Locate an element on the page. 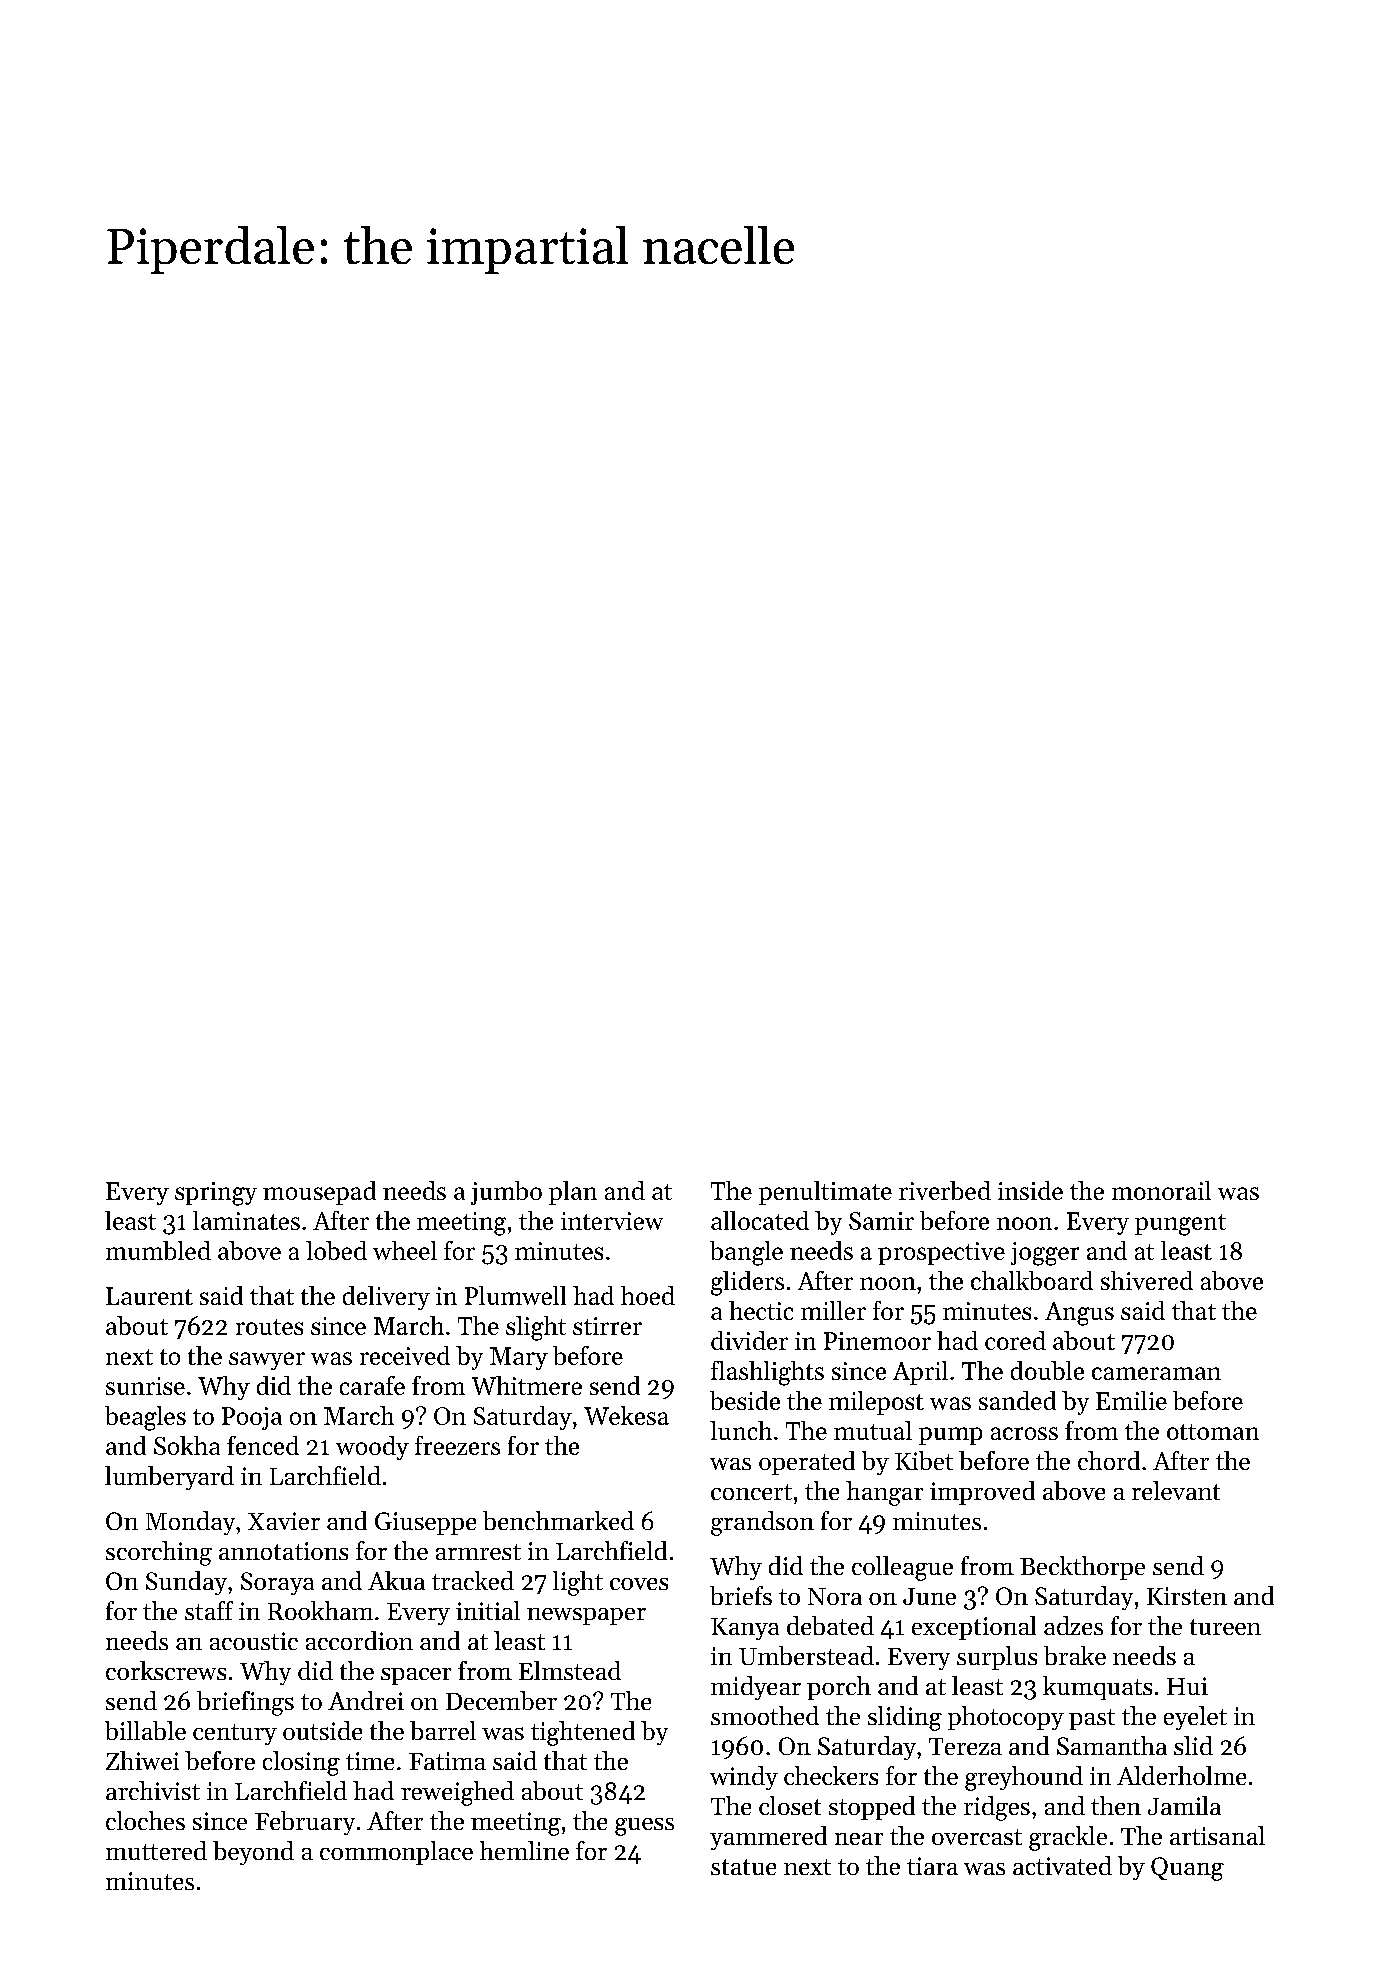  penultimate is located at coordinates (825, 1193).
